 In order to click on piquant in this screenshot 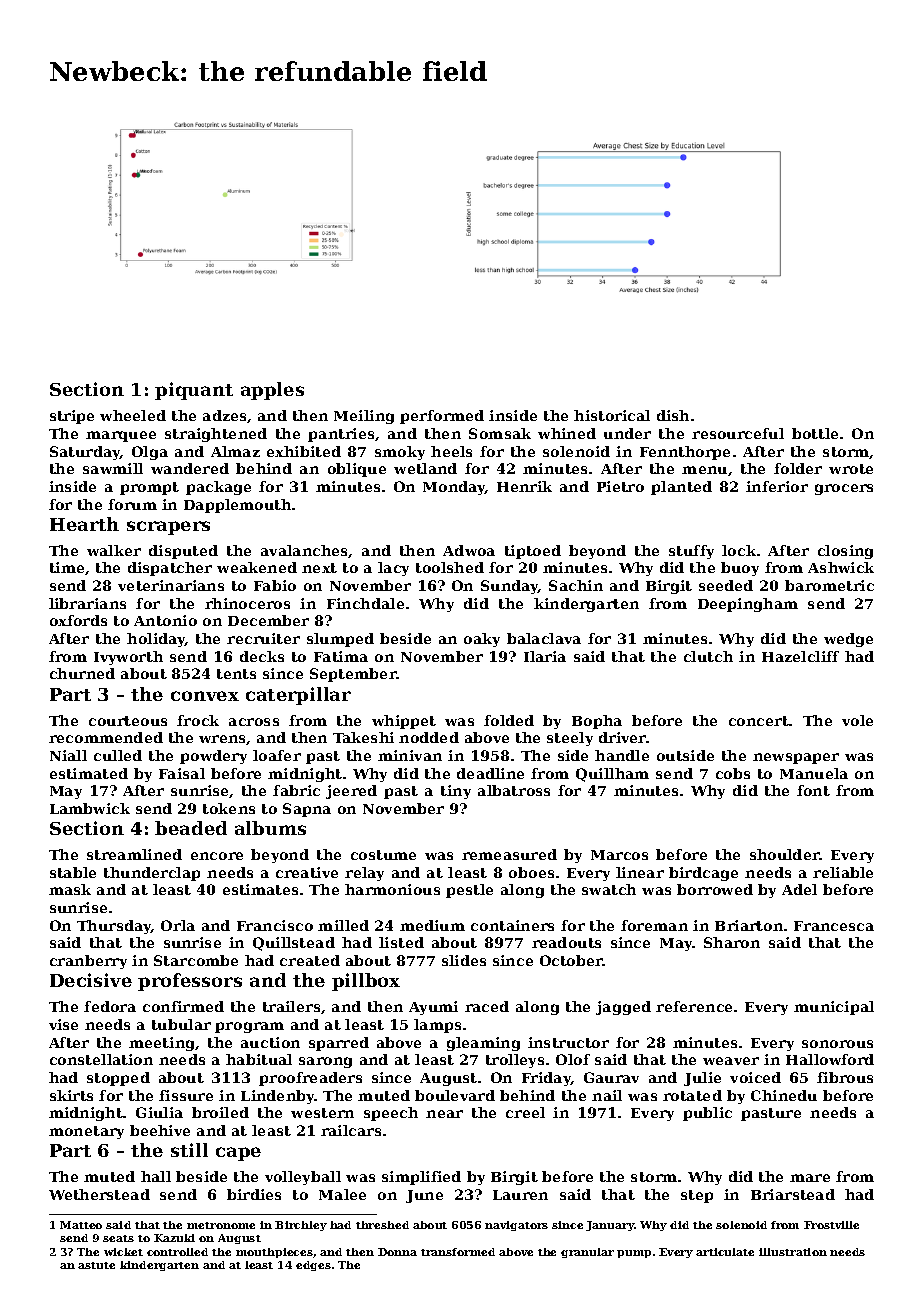, I will do `click(194, 391)`.
